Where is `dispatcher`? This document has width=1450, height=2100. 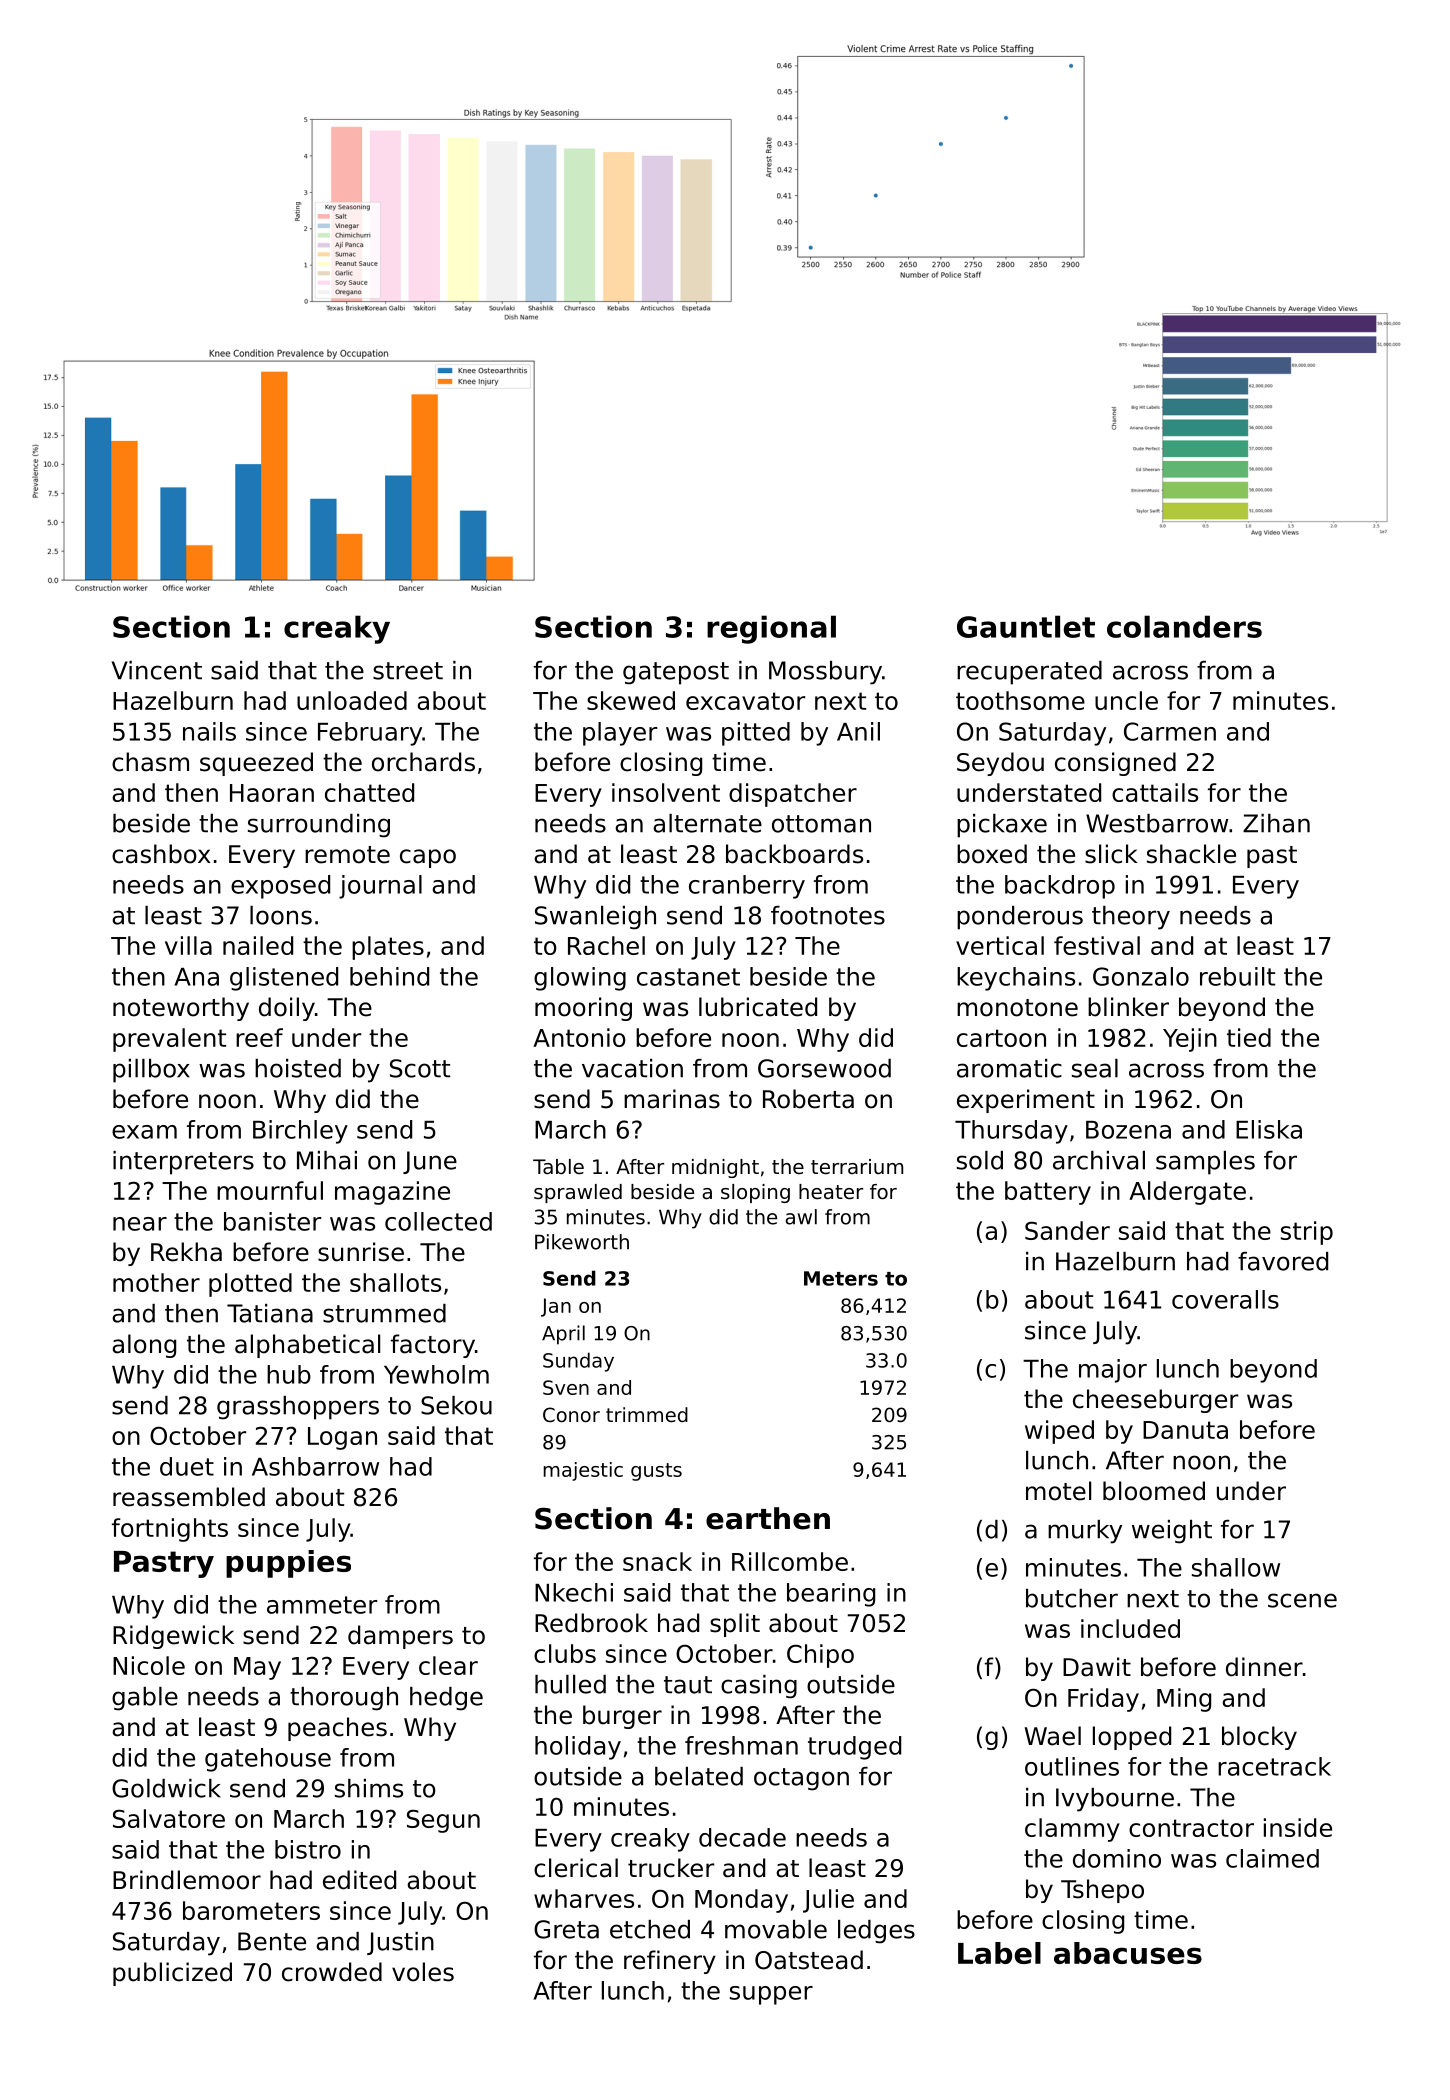 dispatcher is located at coordinates (793, 795).
